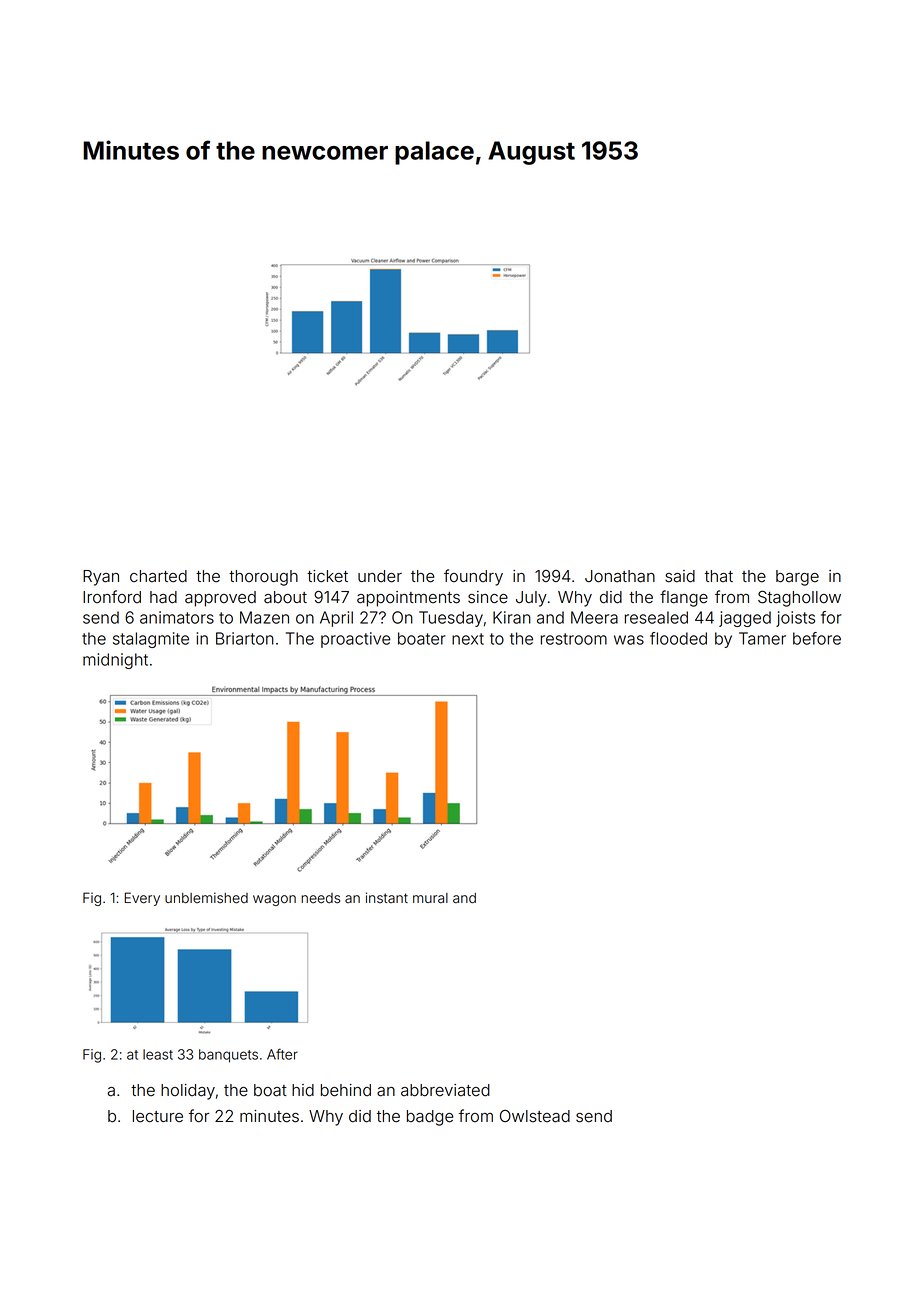  What do you see at coordinates (206, 898) in the screenshot?
I see `unblemished` at bounding box center [206, 898].
